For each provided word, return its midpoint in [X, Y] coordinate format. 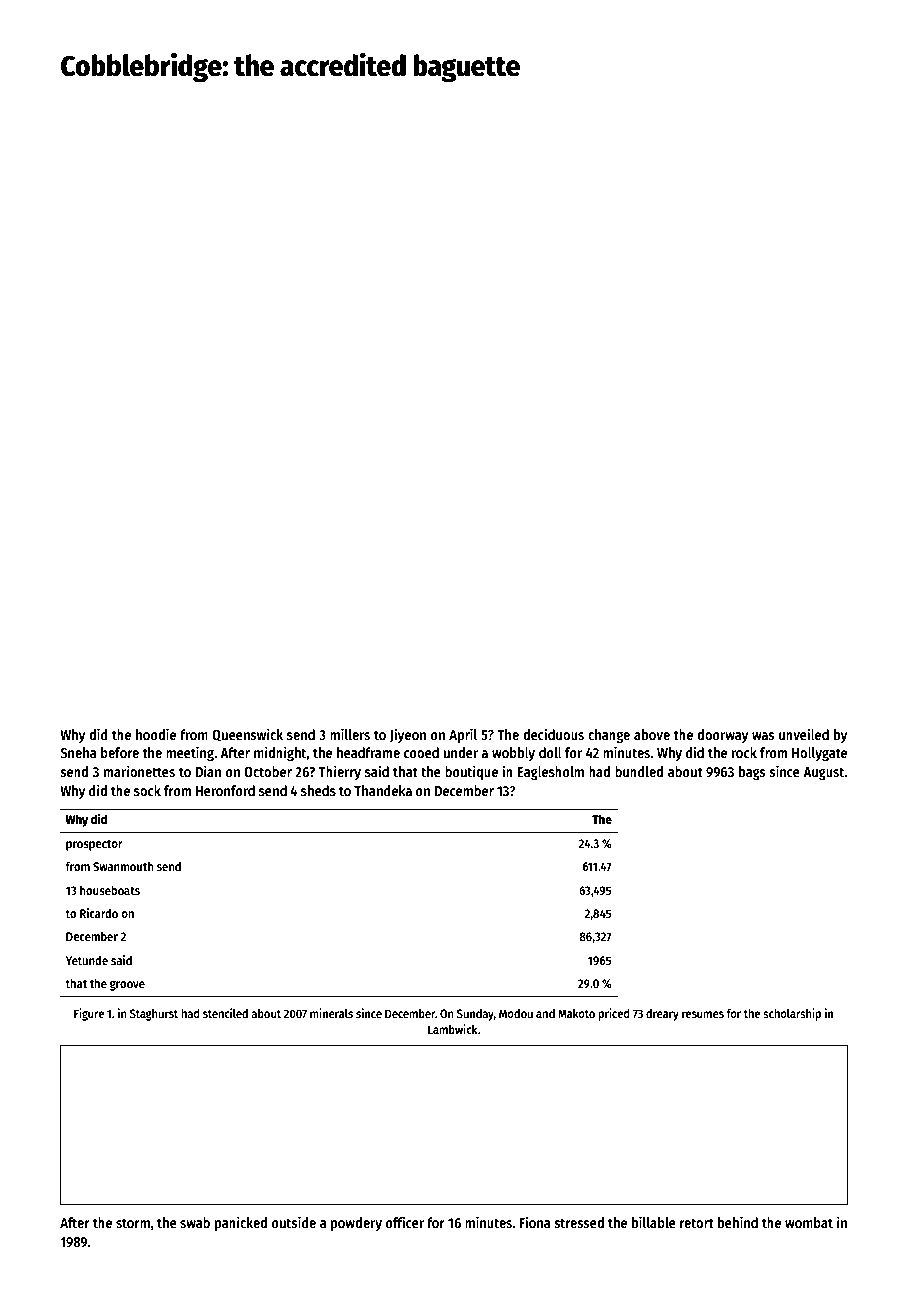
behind [738, 1222]
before [120, 752]
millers [350, 734]
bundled [639, 771]
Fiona [535, 1222]
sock [147, 790]
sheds [318, 790]
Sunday [475, 1015]
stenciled [225, 1013]
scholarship [792, 1014]
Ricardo [99, 913]
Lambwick [453, 1029]
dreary [662, 1015]
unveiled [804, 734]
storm [133, 1223]
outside [294, 1222]
